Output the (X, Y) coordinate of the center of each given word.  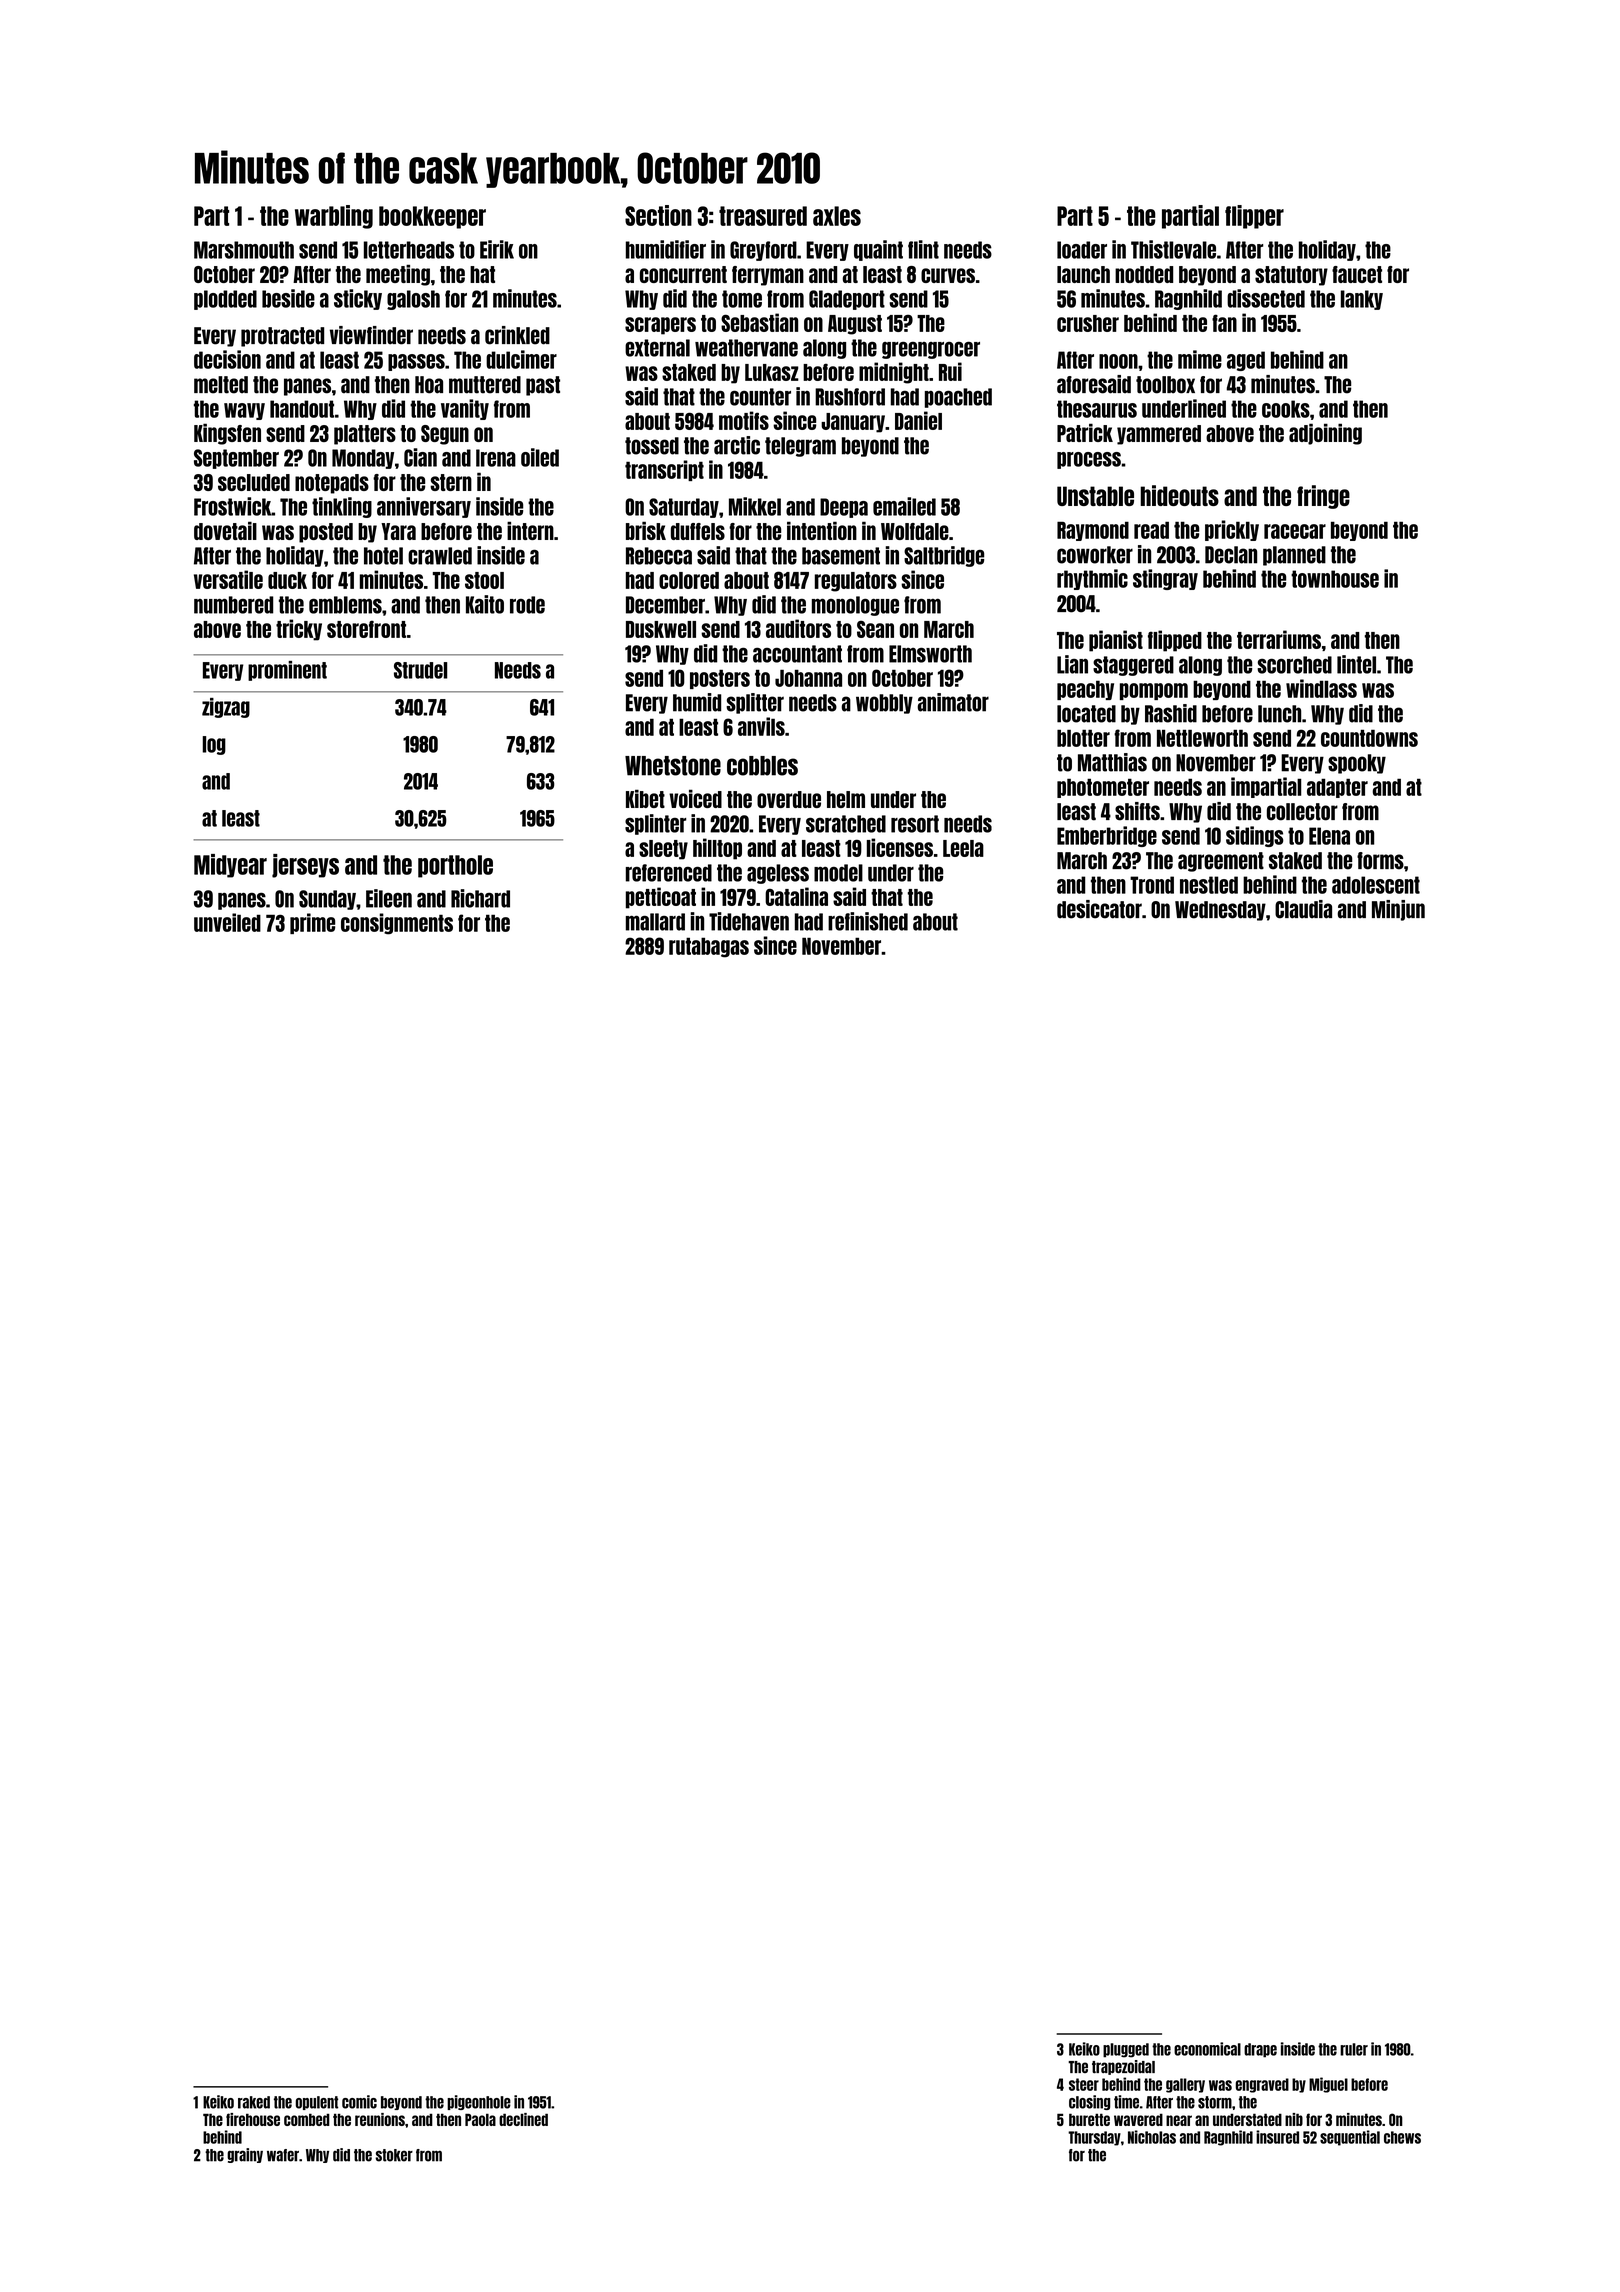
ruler (1354, 2049)
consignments (397, 924)
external (657, 348)
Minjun (1398, 910)
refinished (868, 921)
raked (254, 2102)
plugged (1126, 2050)
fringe (1323, 497)
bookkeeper (432, 217)
